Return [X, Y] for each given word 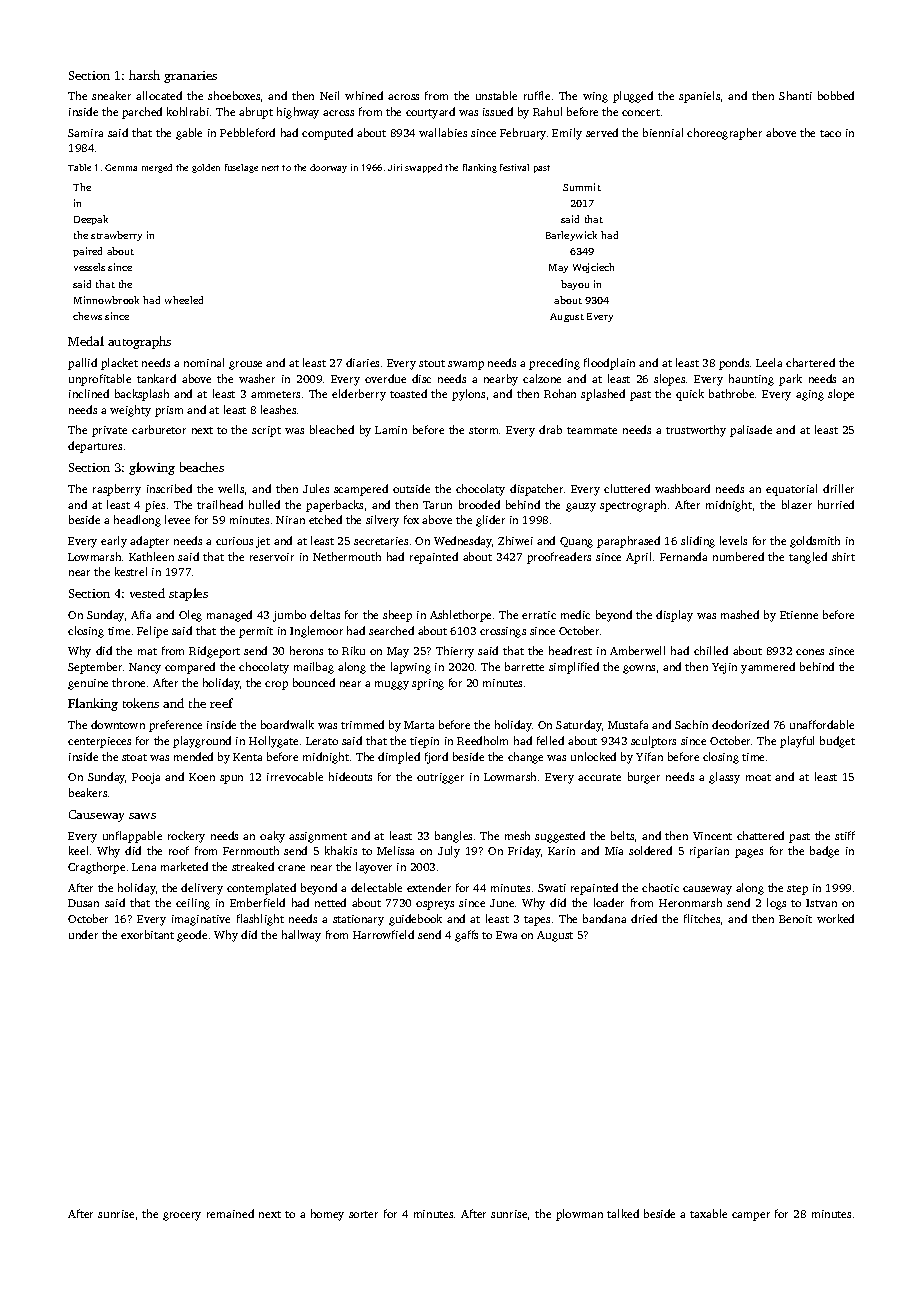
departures [95, 447]
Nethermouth [347, 556]
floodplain [609, 364]
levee [177, 519]
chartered [810, 362]
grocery [182, 1216]
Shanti [795, 95]
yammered [768, 668]
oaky [272, 837]
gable [189, 134]
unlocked [593, 756]
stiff [845, 835]
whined [364, 95]
